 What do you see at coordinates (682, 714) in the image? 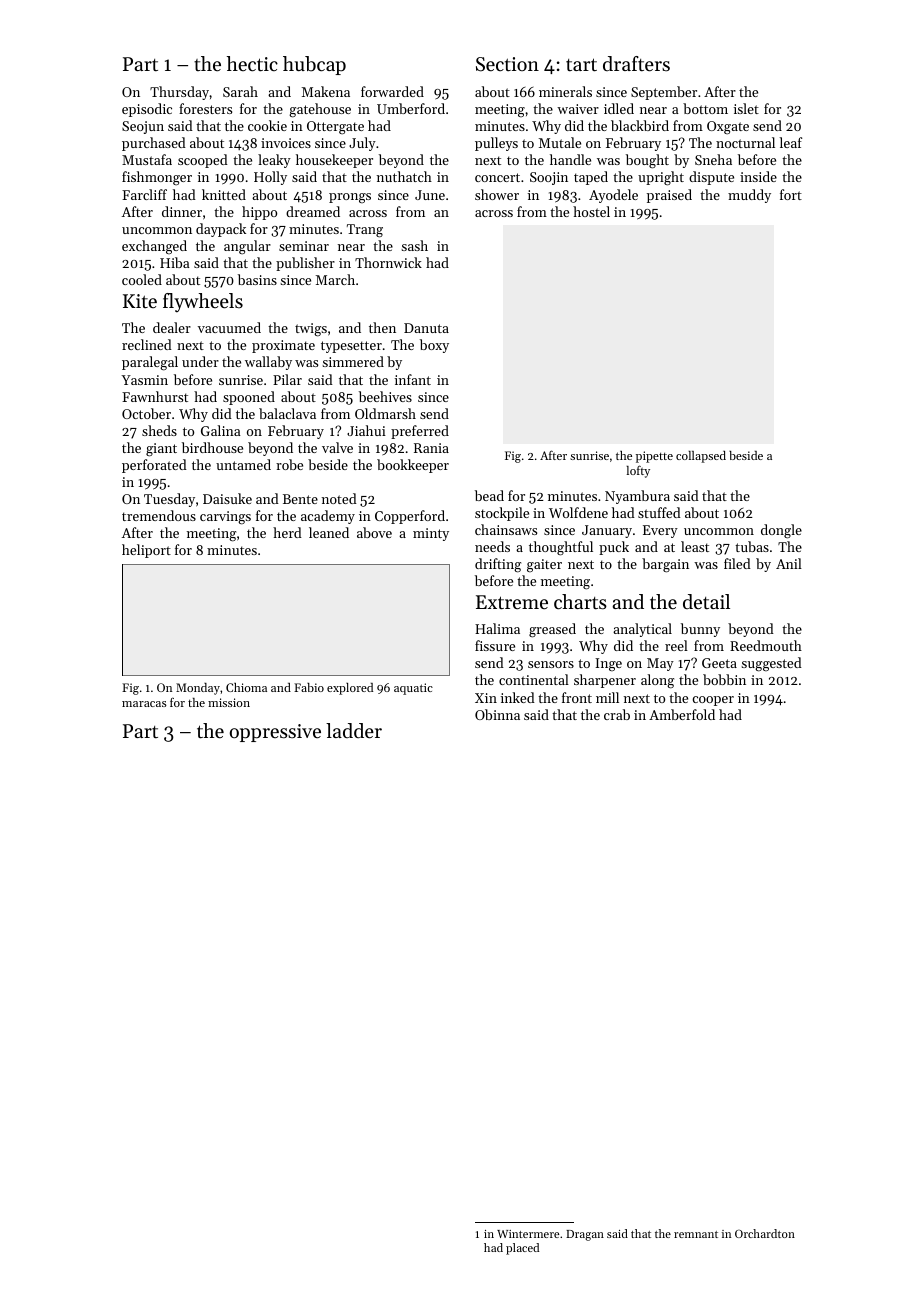
I see `Amberfold` at bounding box center [682, 714].
